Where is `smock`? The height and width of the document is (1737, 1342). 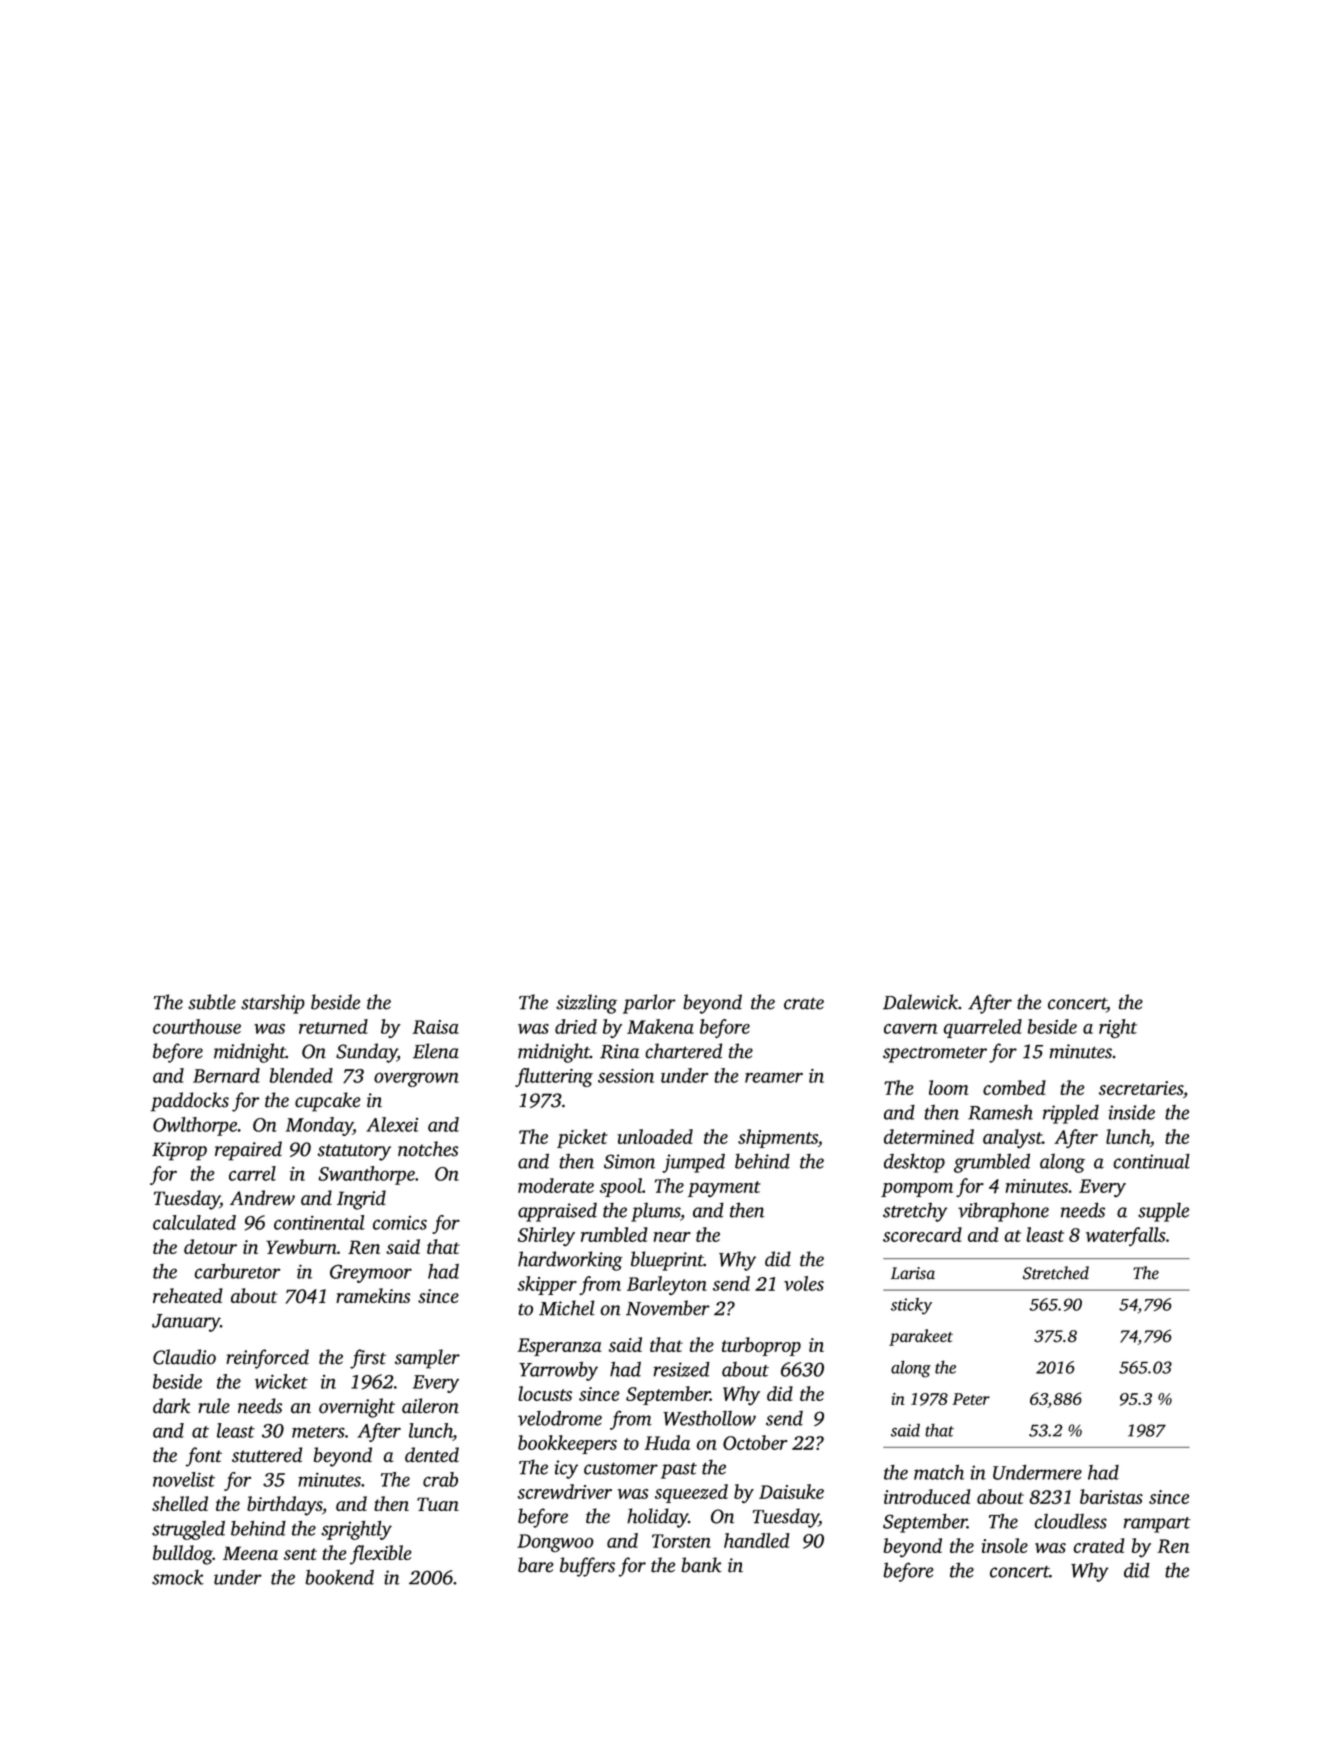 smock is located at coordinates (178, 1577).
